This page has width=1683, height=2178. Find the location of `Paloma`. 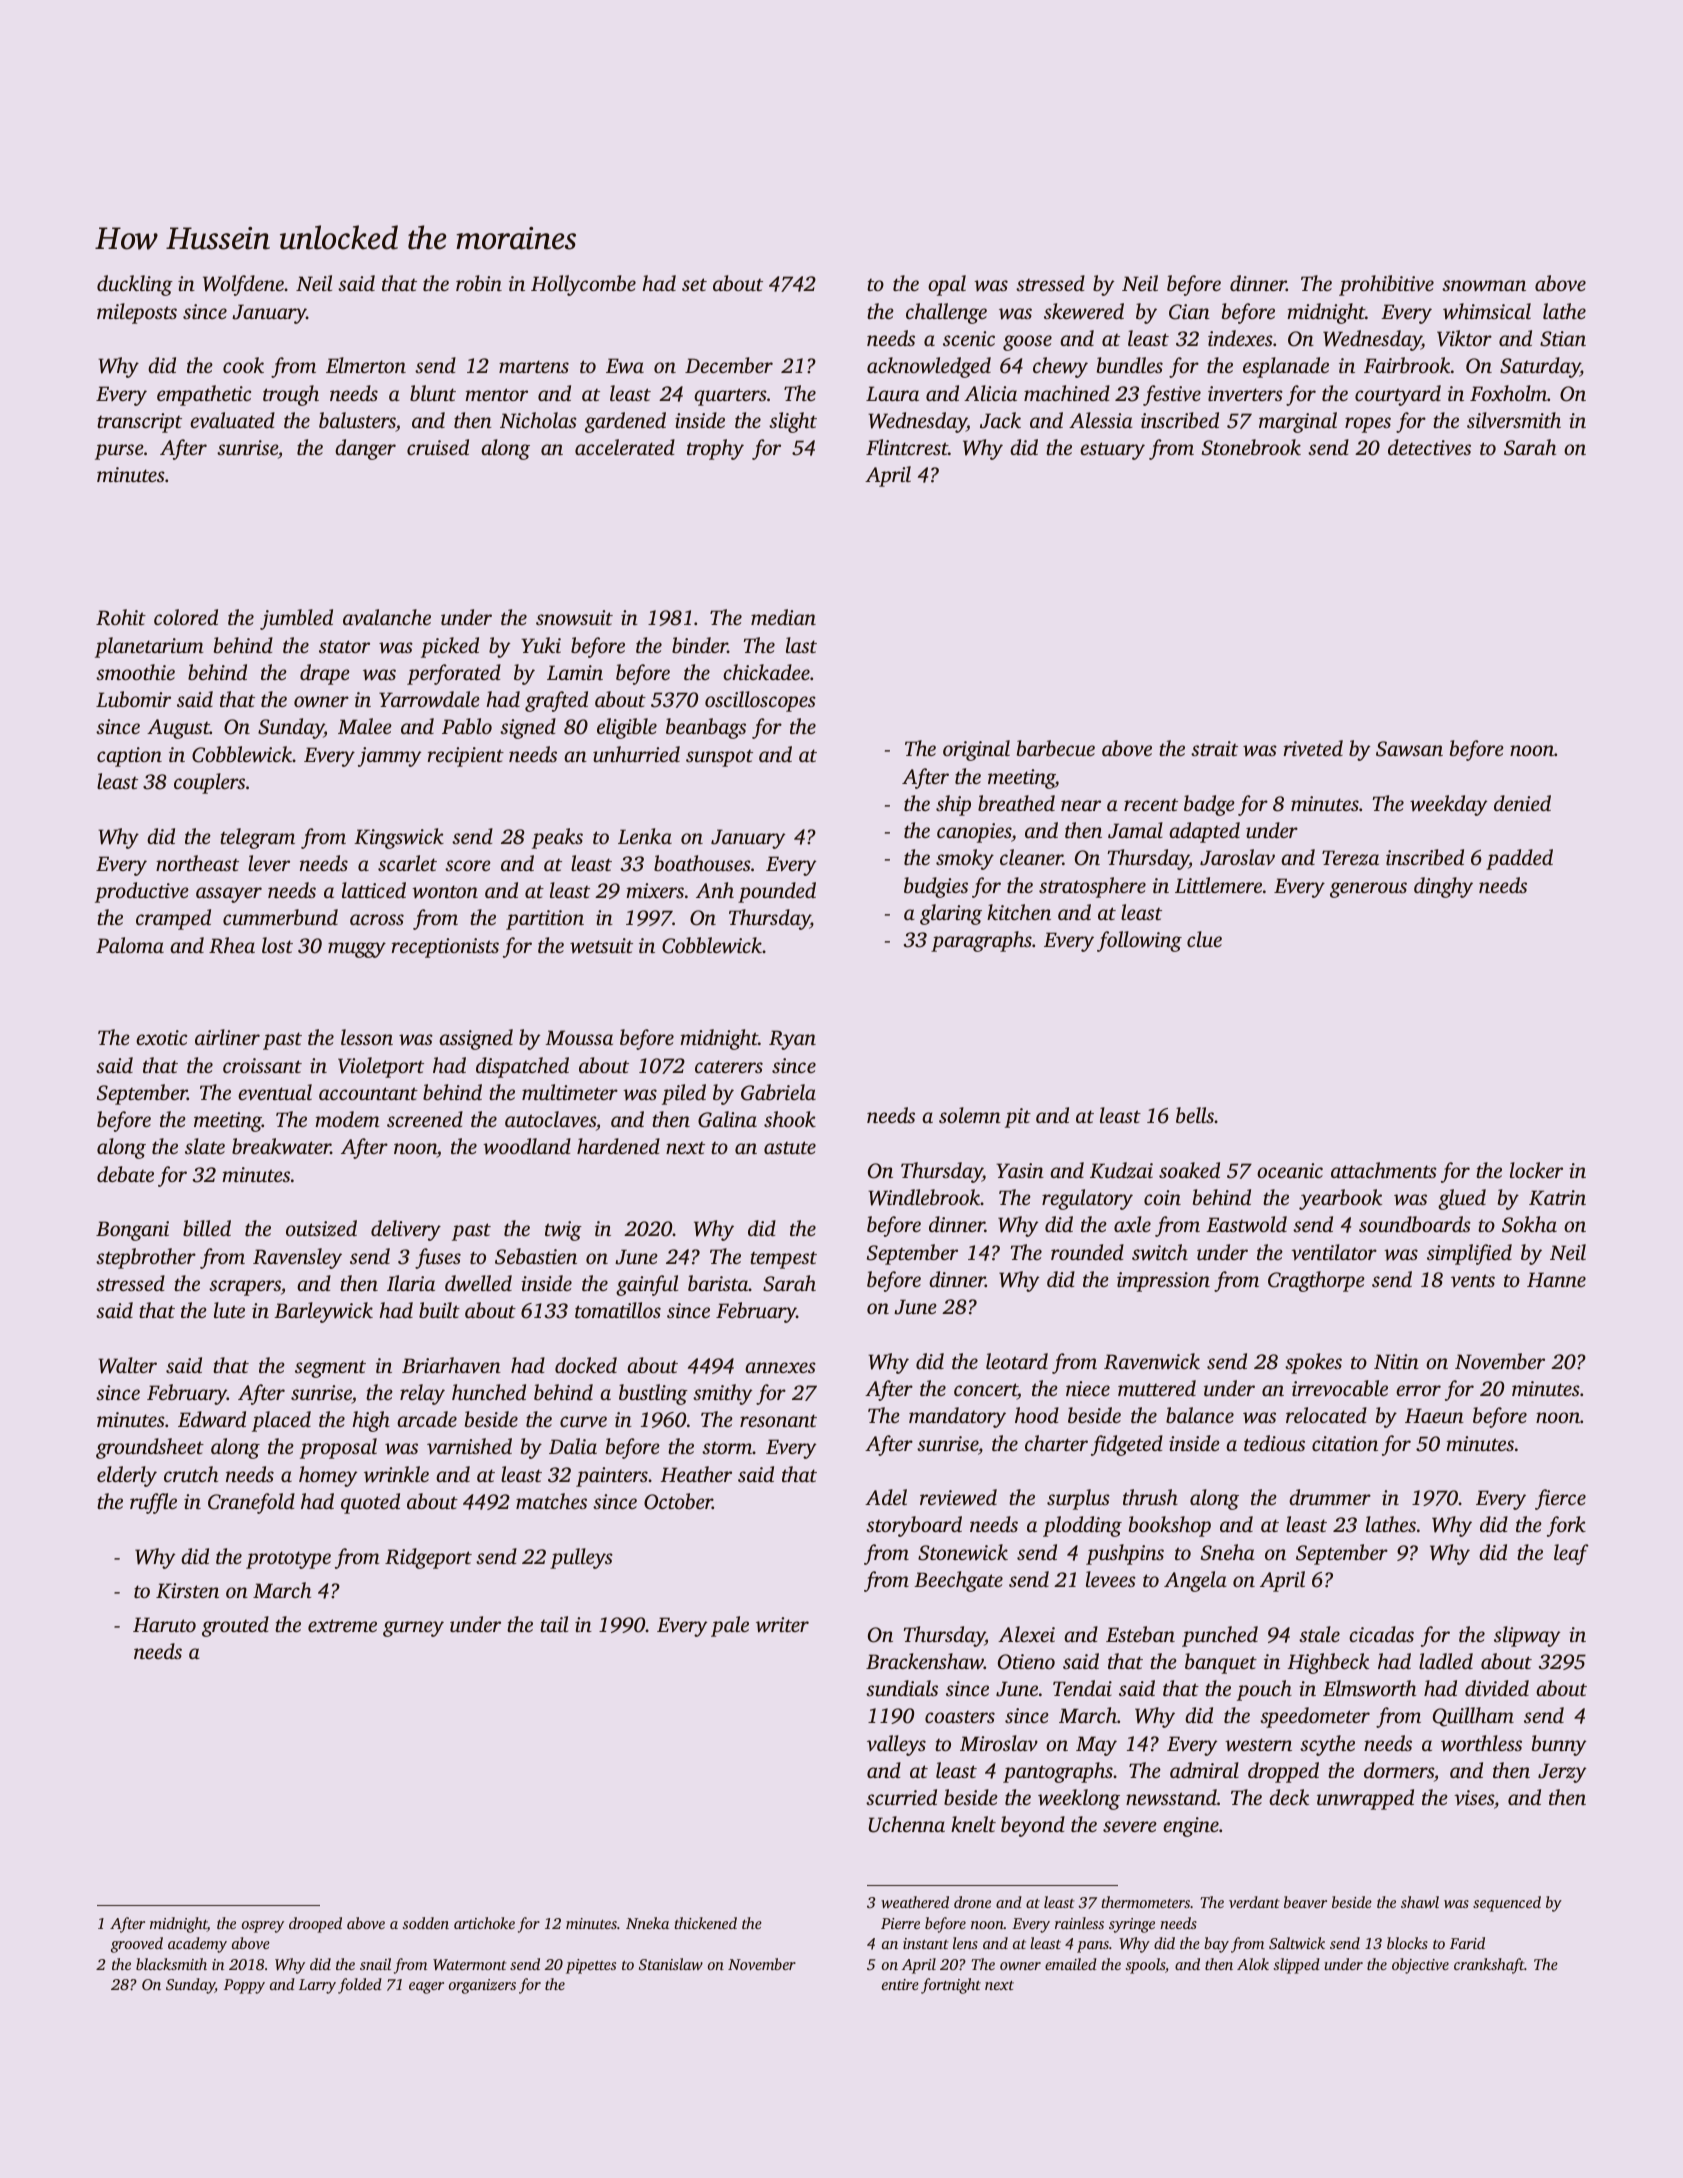

Paloma is located at coordinates (130, 945).
